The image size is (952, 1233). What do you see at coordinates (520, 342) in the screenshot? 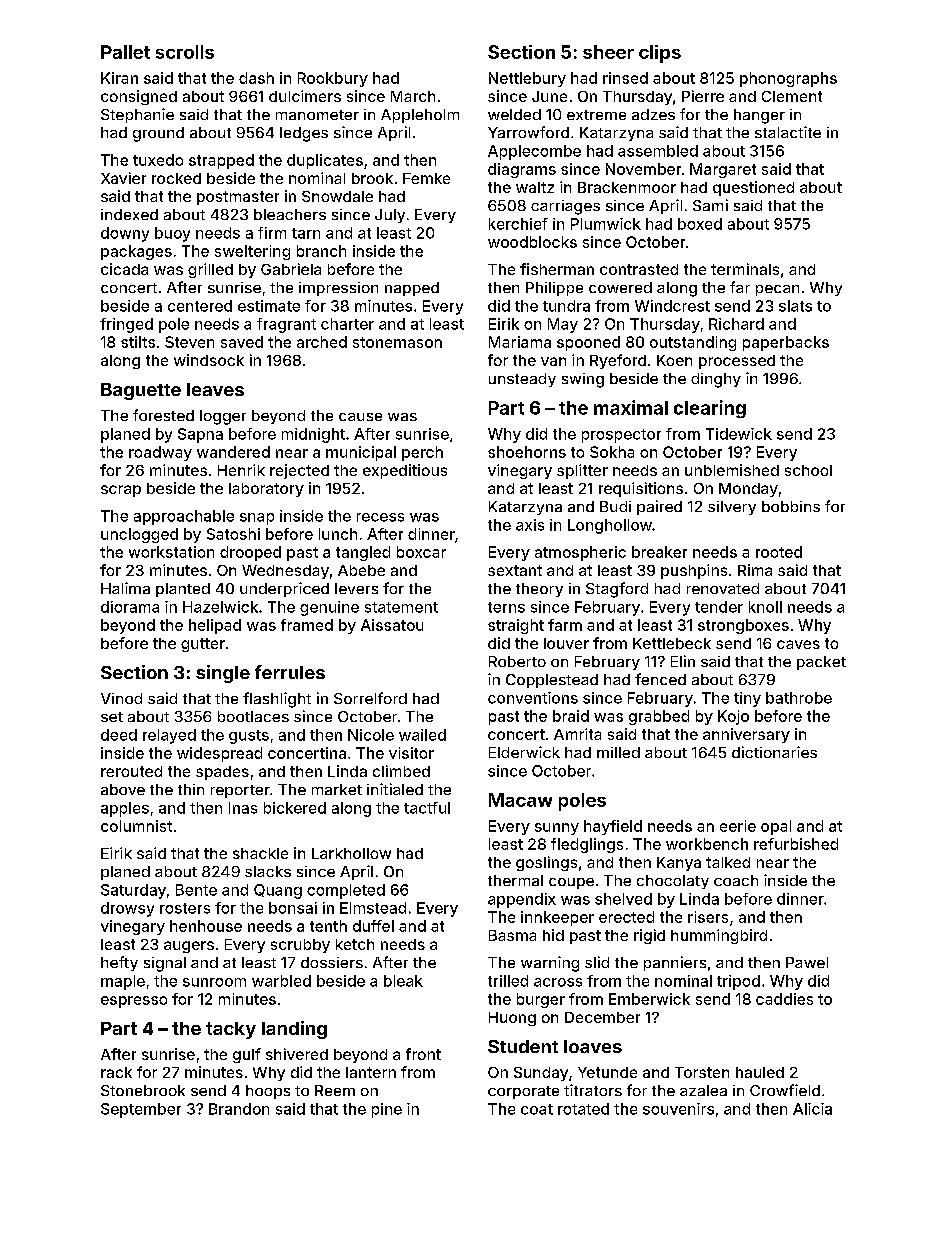
I see `Mariama` at bounding box center [520, 342].
